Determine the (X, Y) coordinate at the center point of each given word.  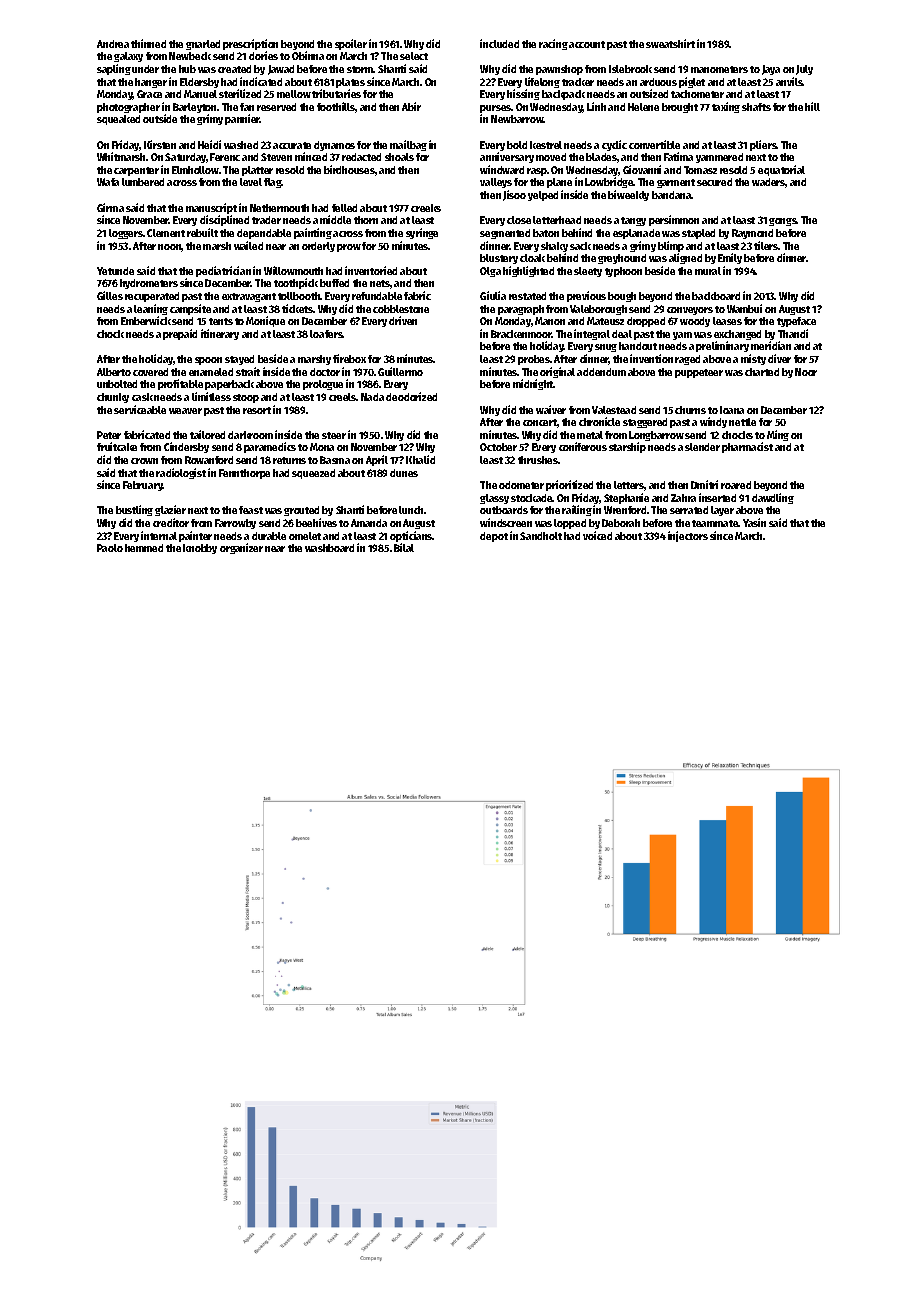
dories (263, 55)
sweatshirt (670, 43)
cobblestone (401, 309)
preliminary (722, 346)
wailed (248, 245)
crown (144, 461)
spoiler (351, 44)
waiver (551, 409)
